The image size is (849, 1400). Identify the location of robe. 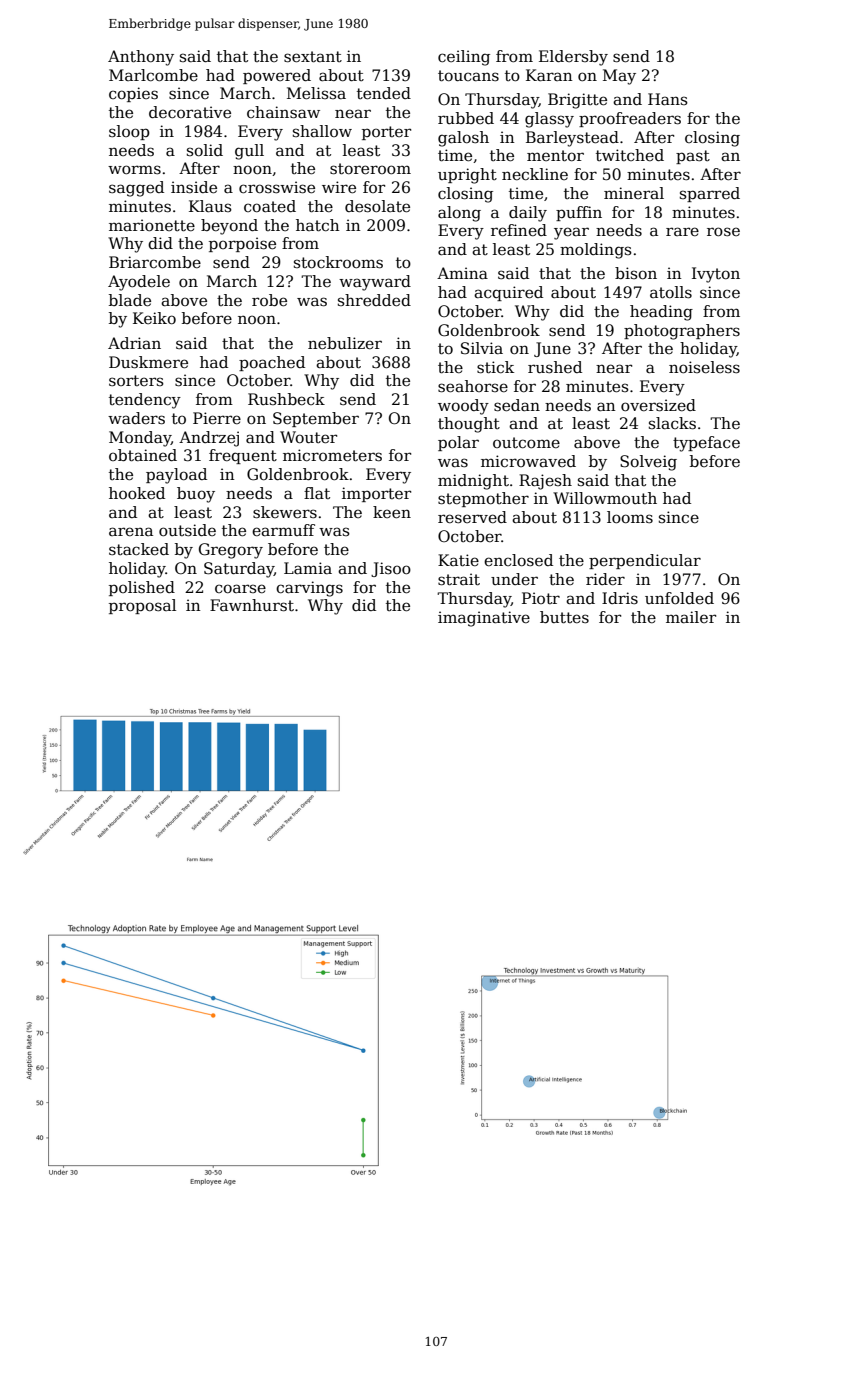
(269, 300).
